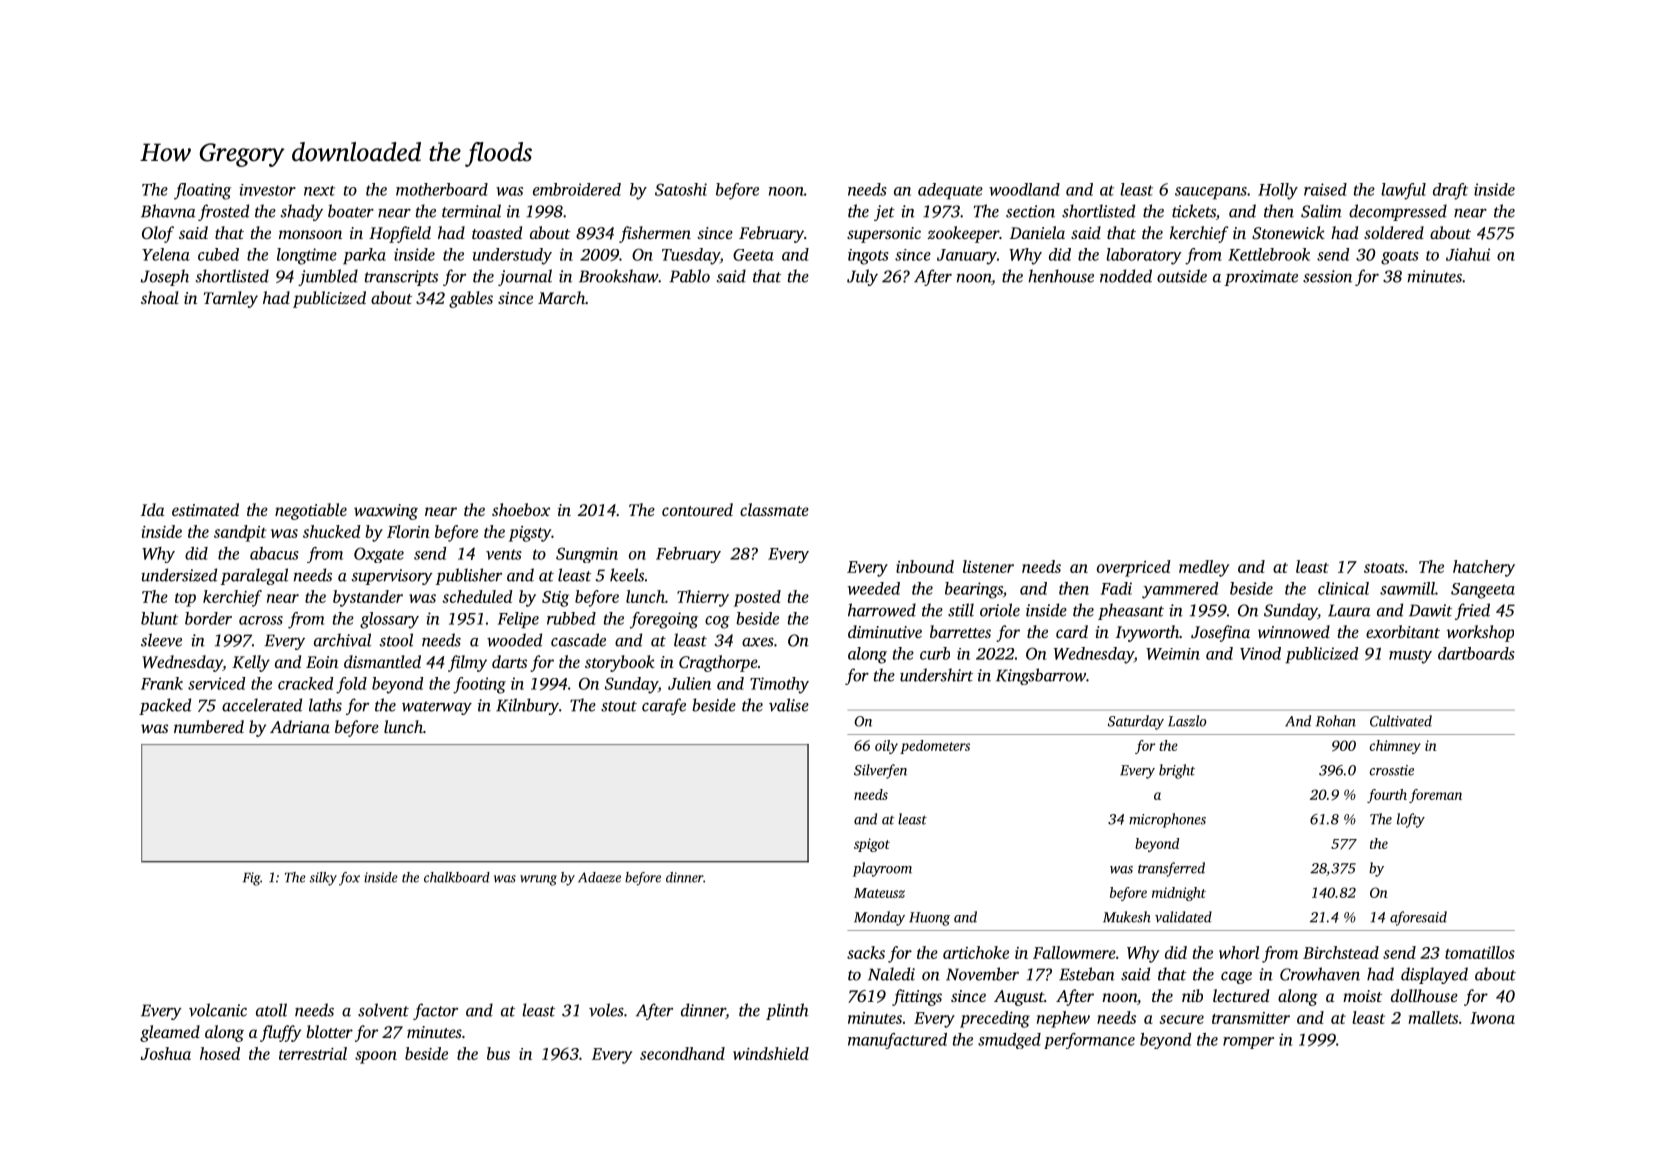  What do you see at coordinates (1336, 721) in the screenshot?
I see `Rohan` at bounding box center [1336, 721].
